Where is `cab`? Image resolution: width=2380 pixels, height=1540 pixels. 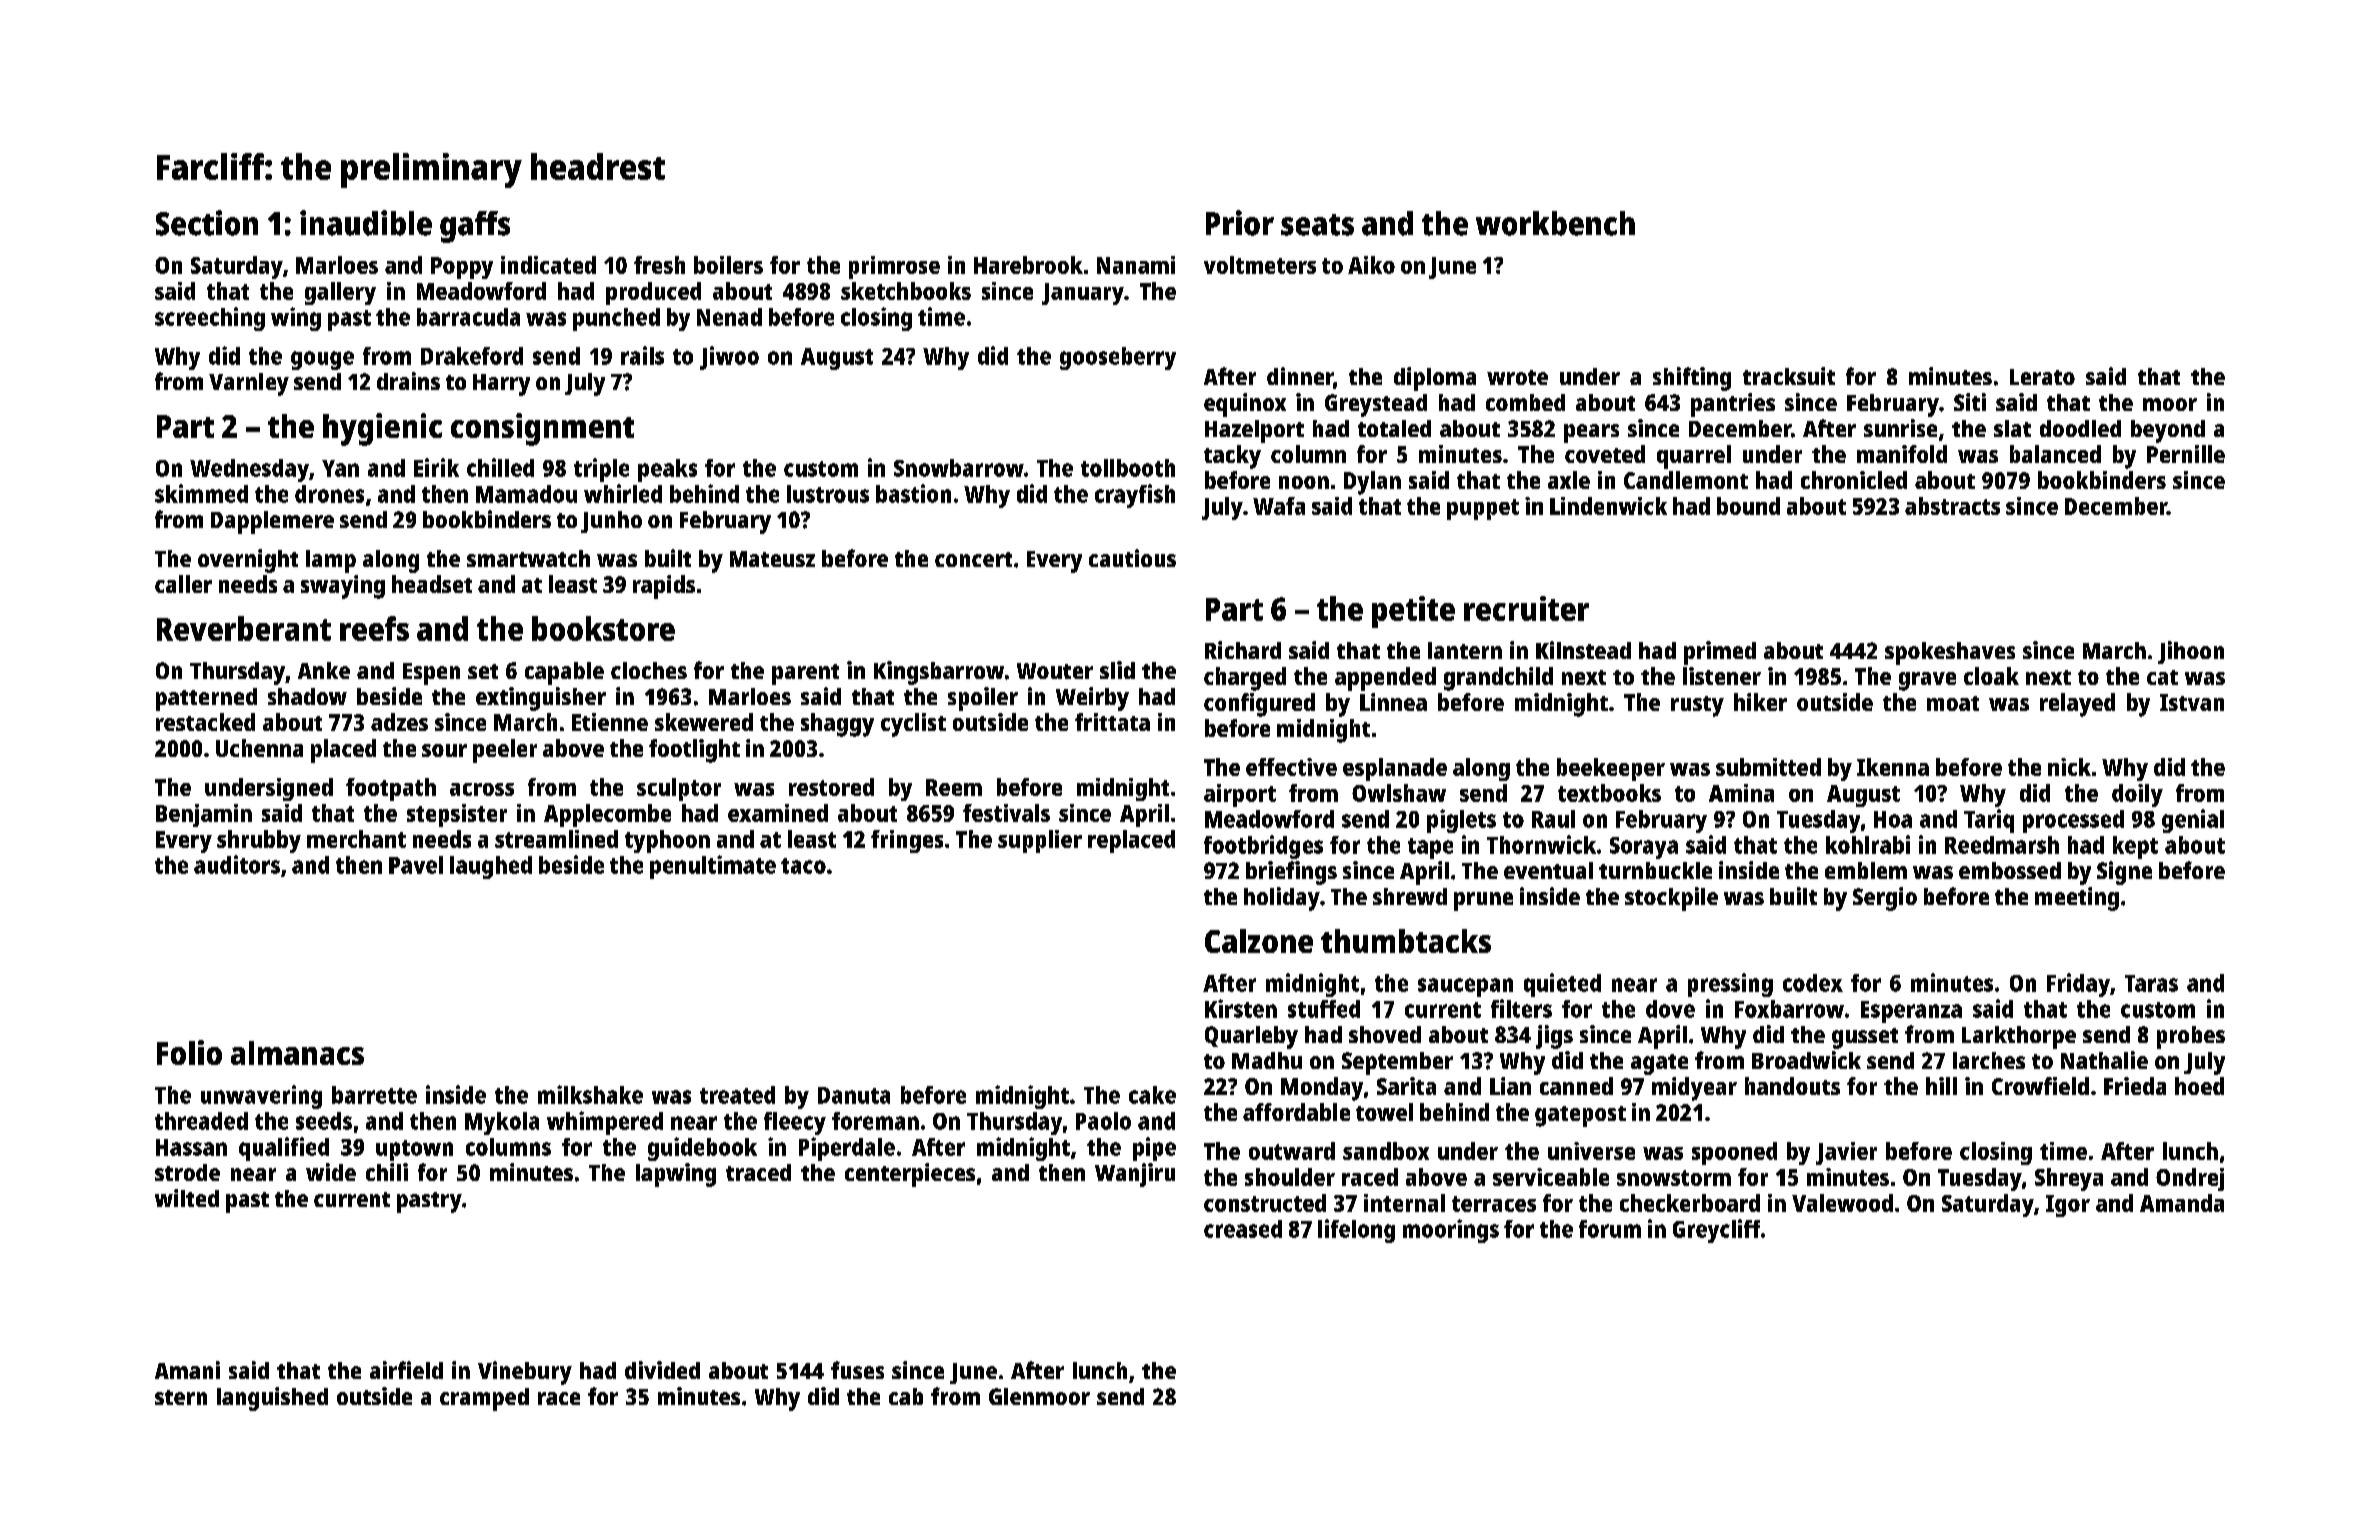
cab is located at coordinates (906, 1396).
